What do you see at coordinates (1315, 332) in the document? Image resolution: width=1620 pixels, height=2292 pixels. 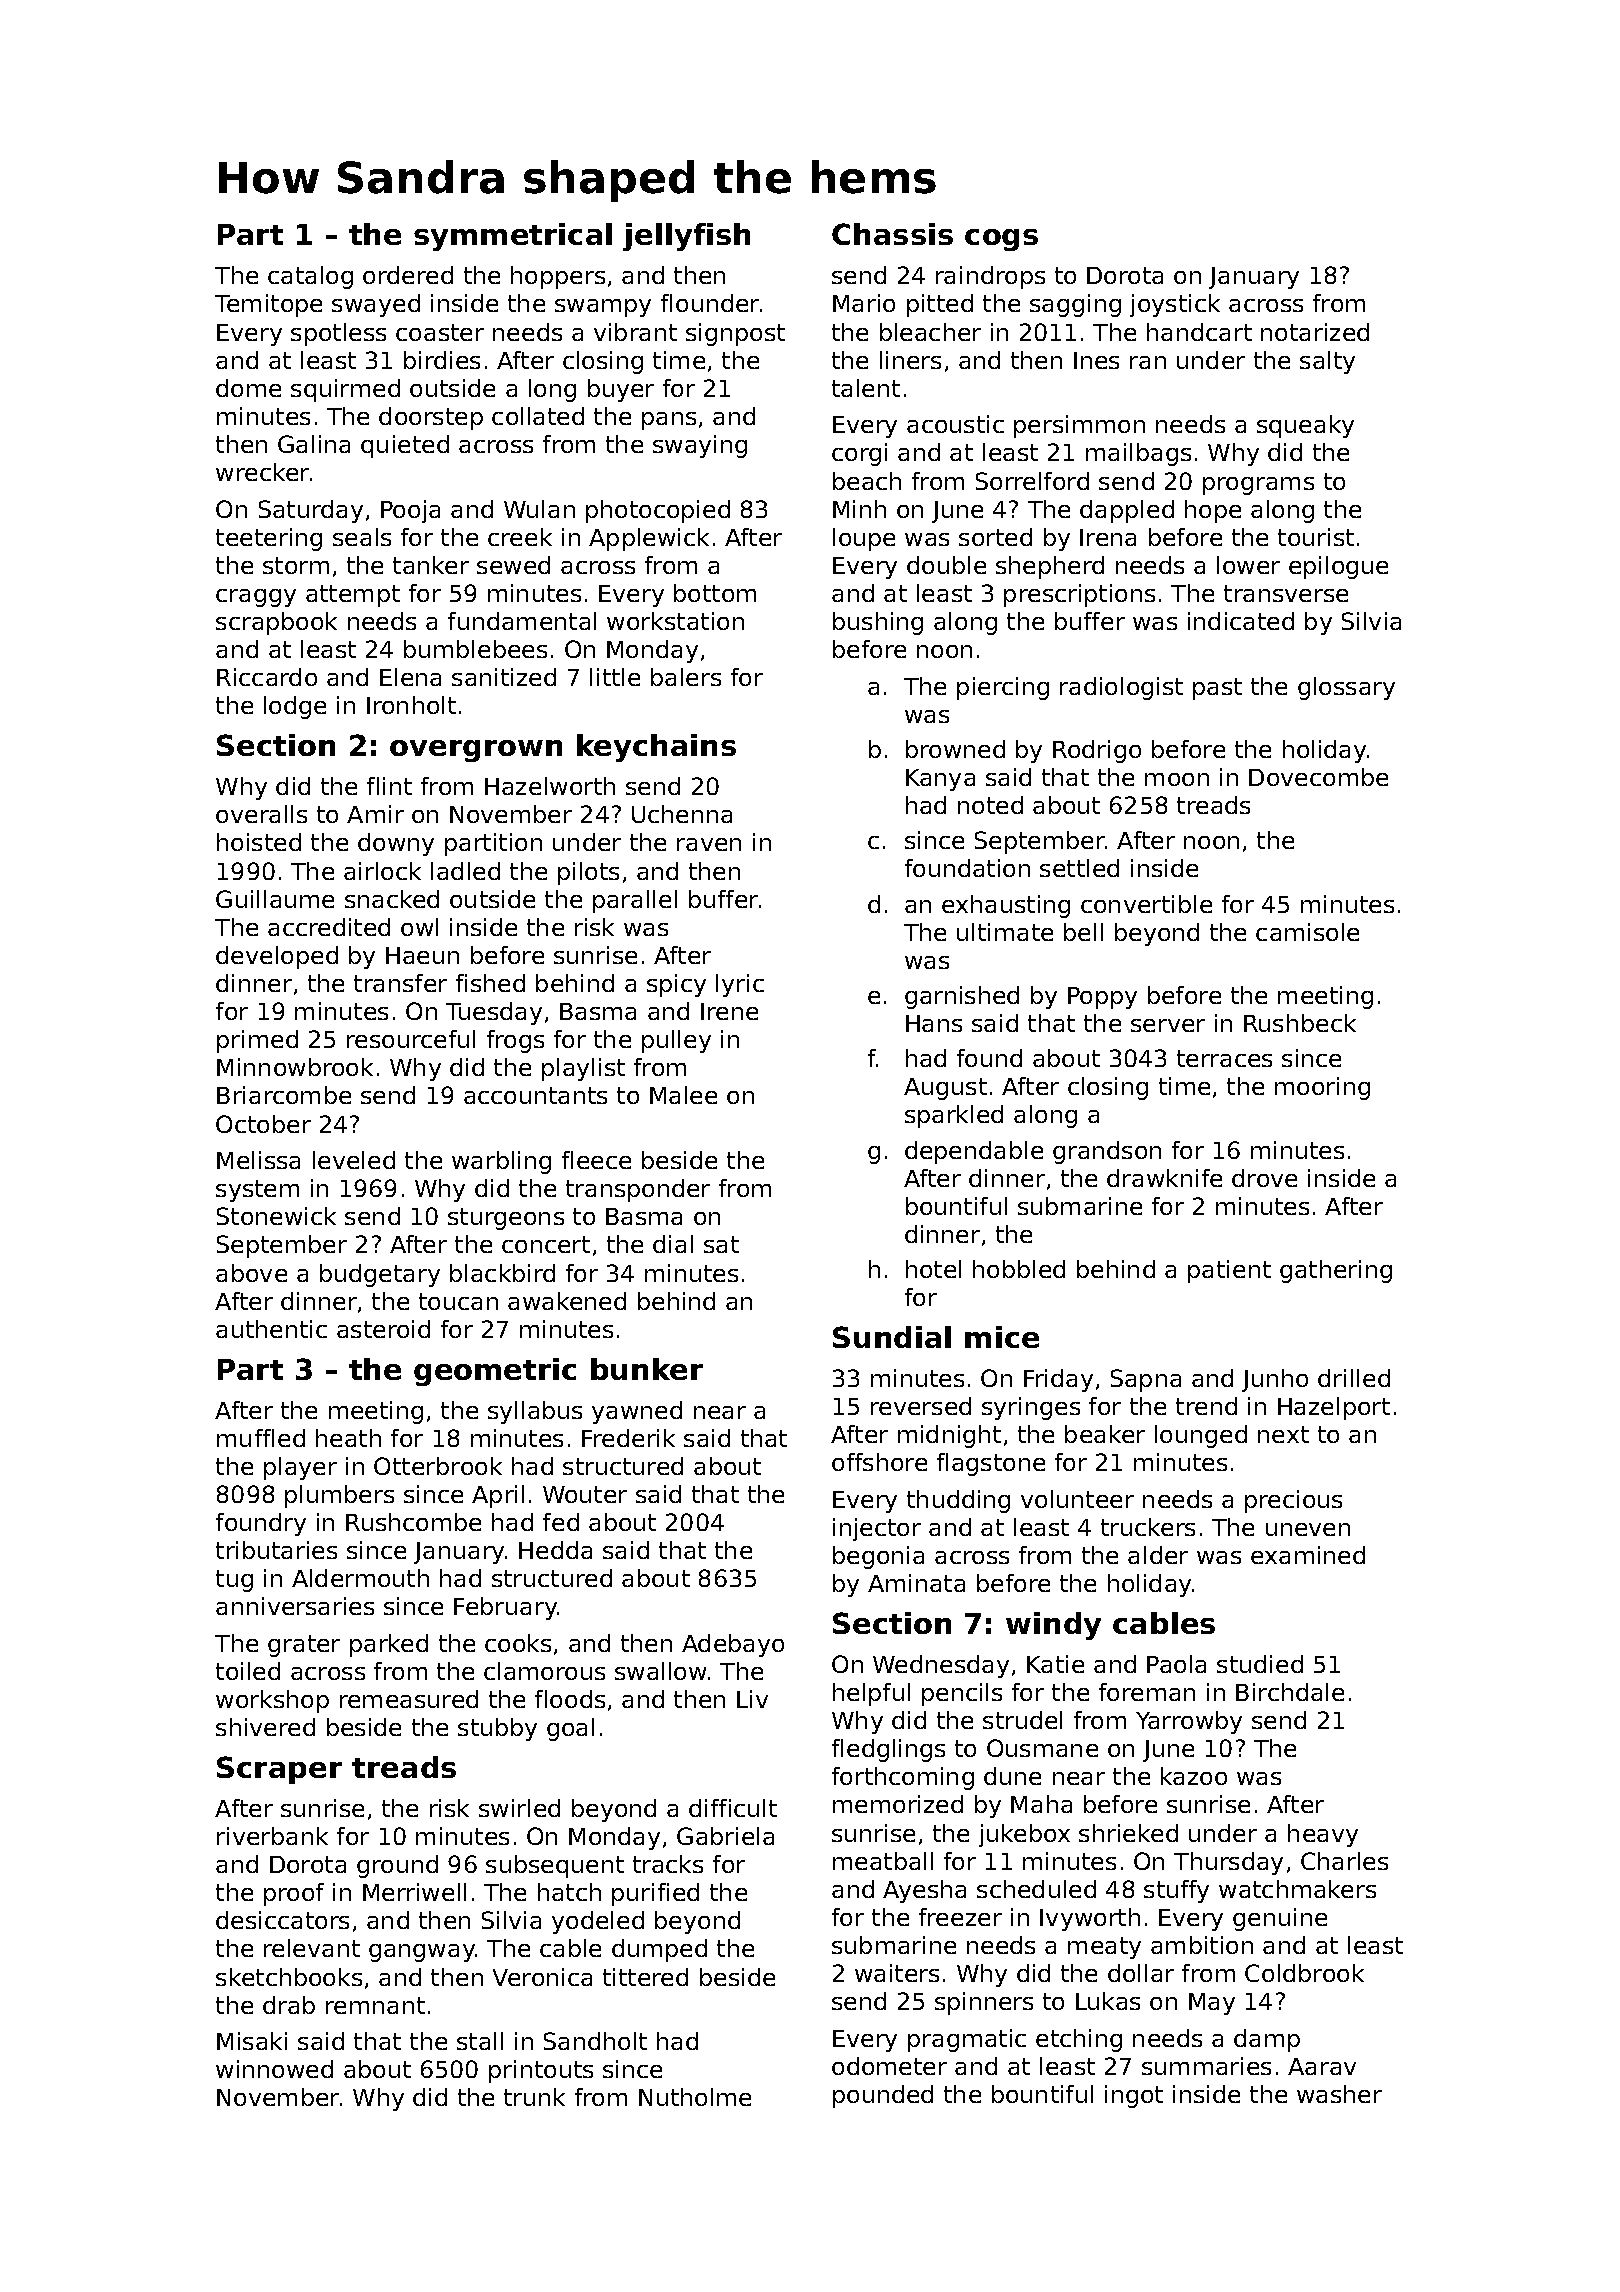 I see `notarized` at bounding box center [1315, 332].
